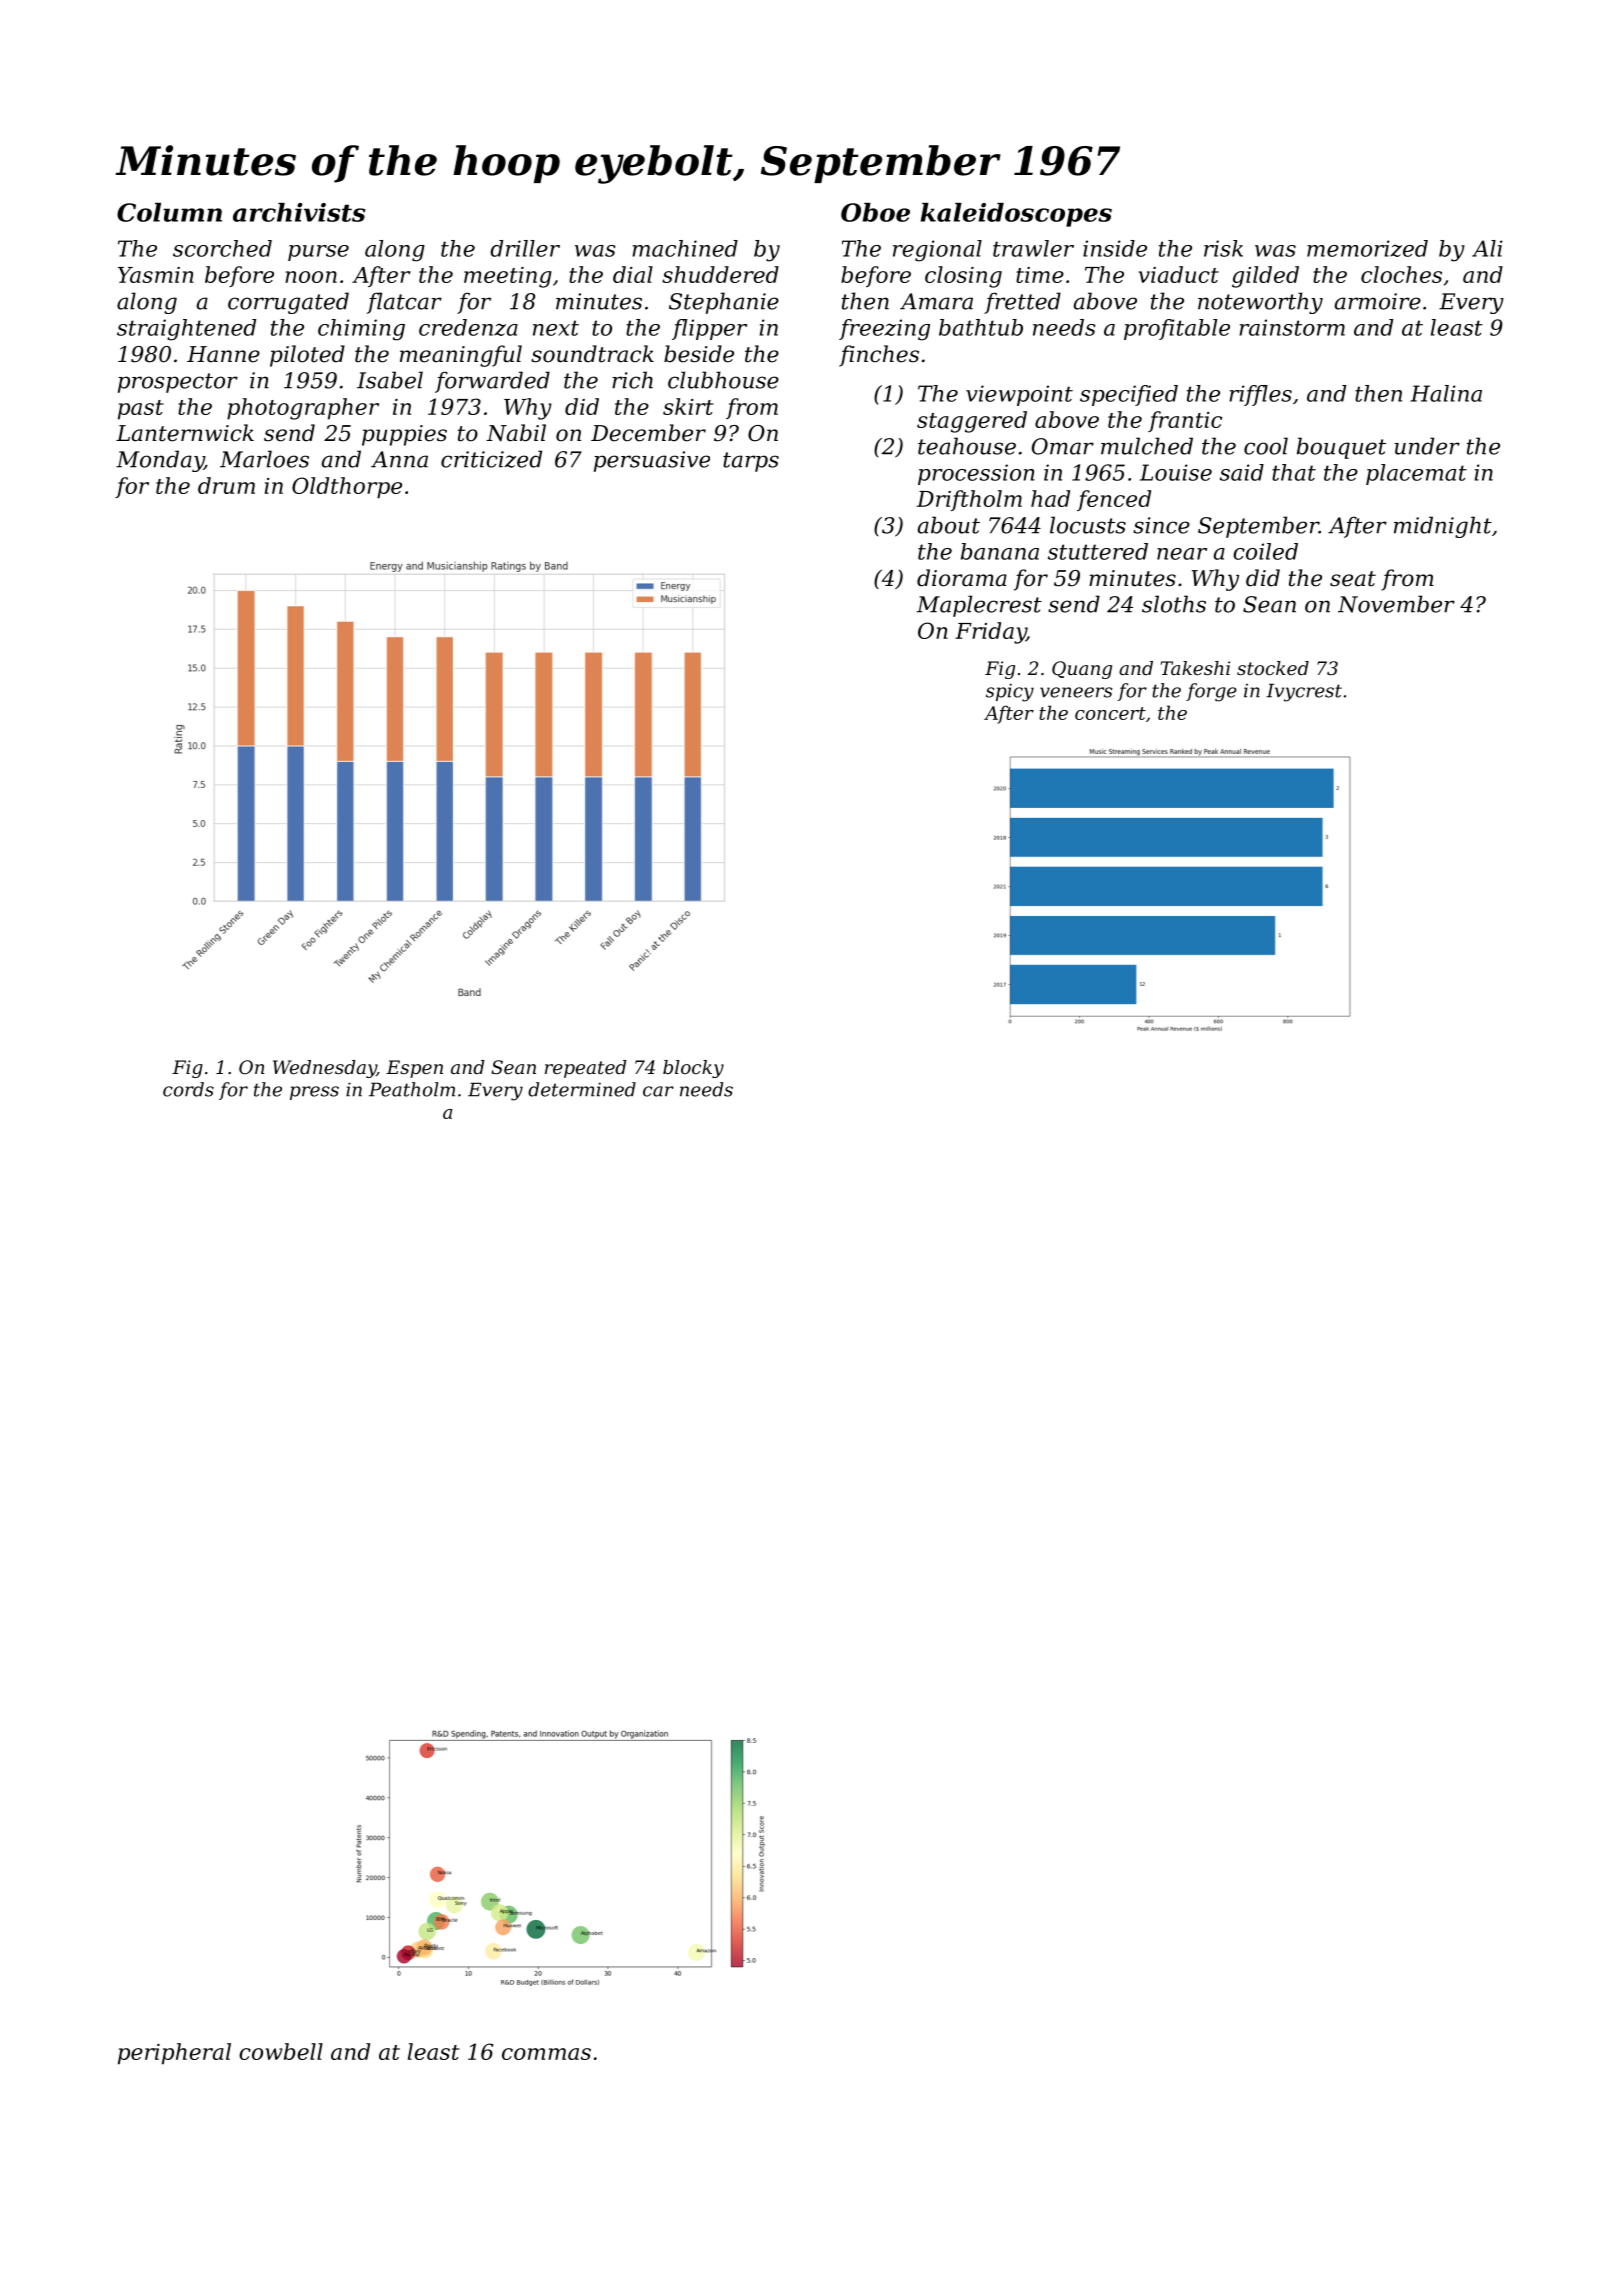 The image size is (1620, 2292). I want to click on viaduct, so click(1179, 274).
